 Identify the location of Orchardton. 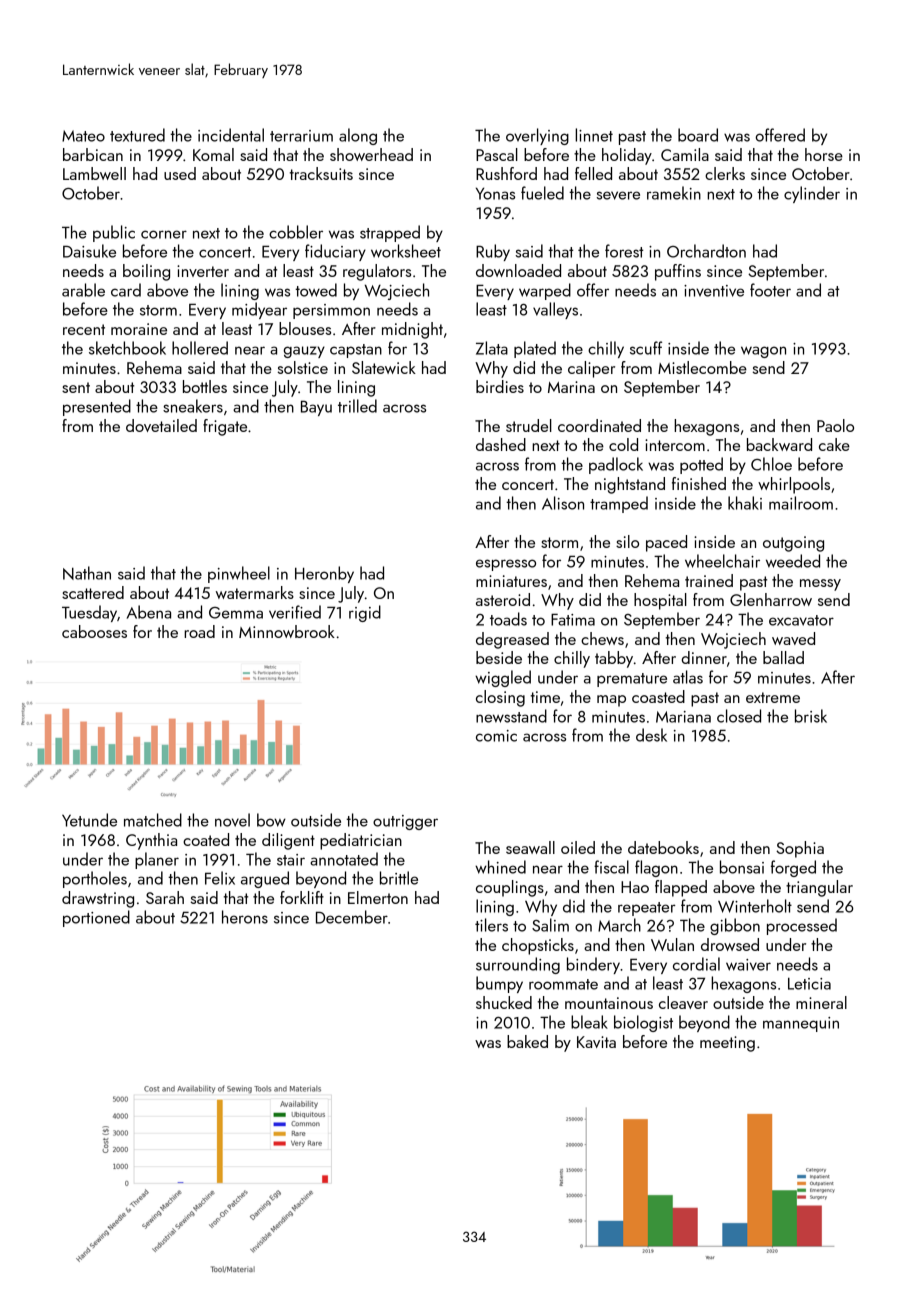
(706, 251).
